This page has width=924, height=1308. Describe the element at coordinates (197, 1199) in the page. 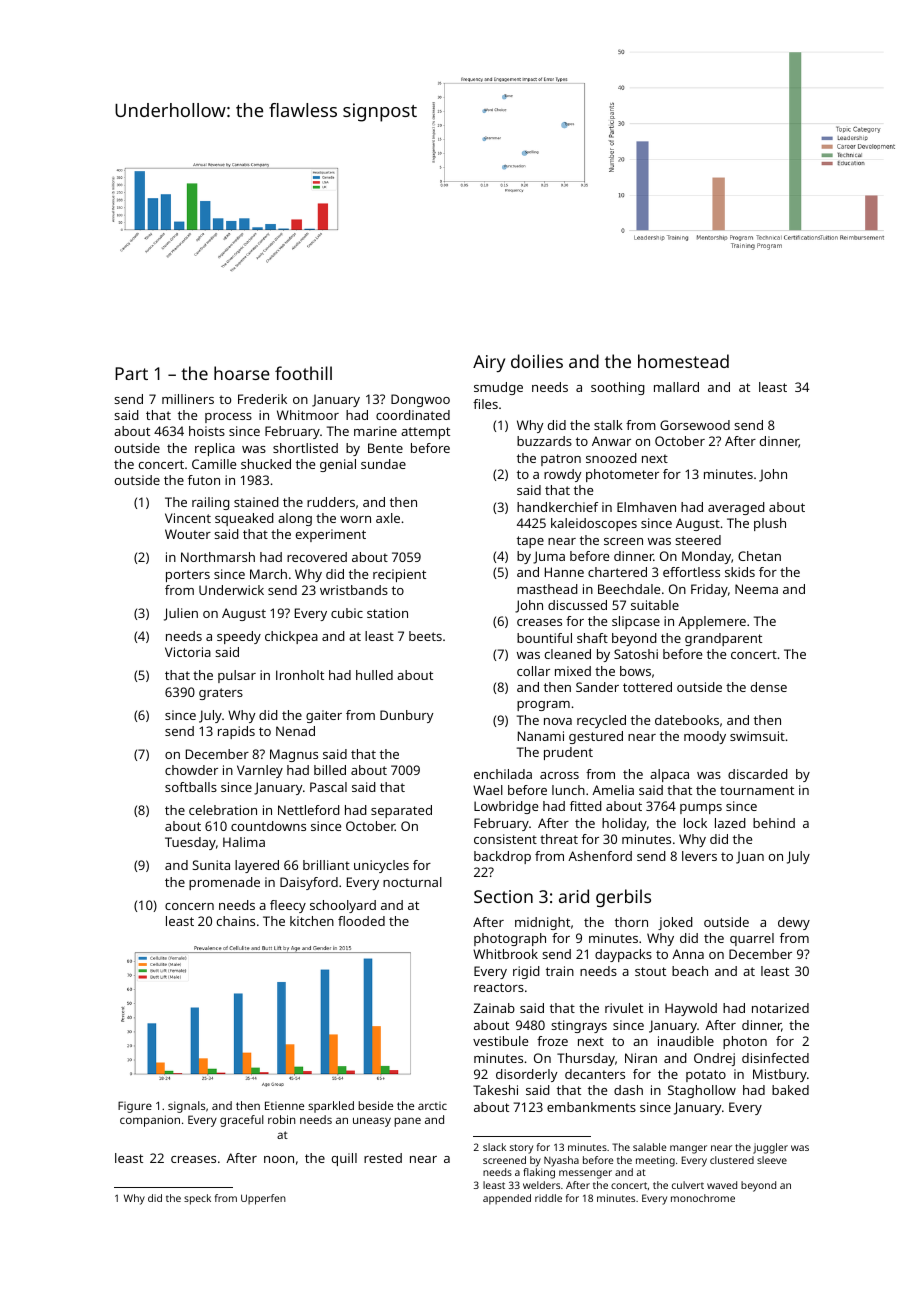

I see `speck` at that location.
